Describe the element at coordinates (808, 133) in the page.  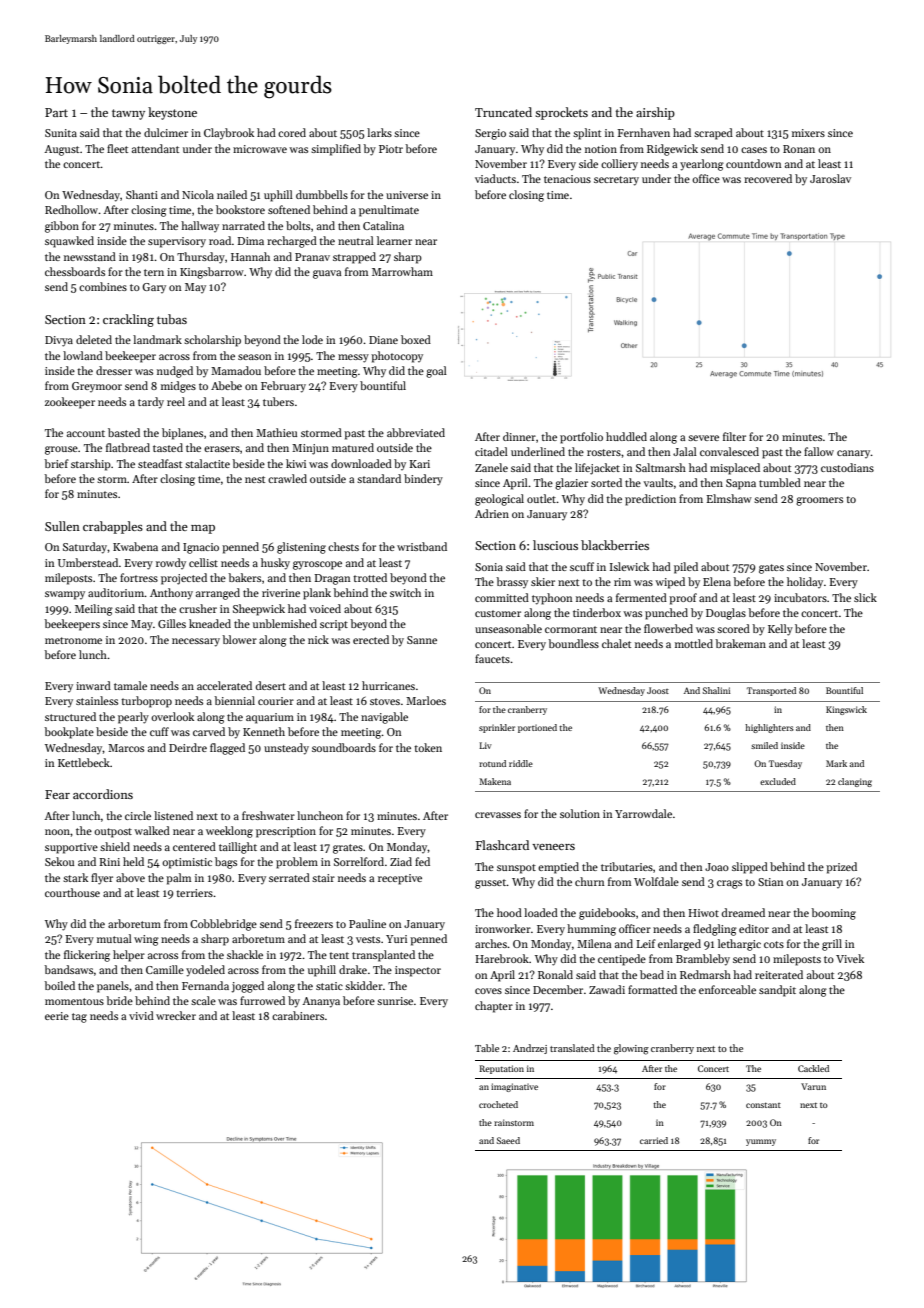
I see `mixers` at that location.
